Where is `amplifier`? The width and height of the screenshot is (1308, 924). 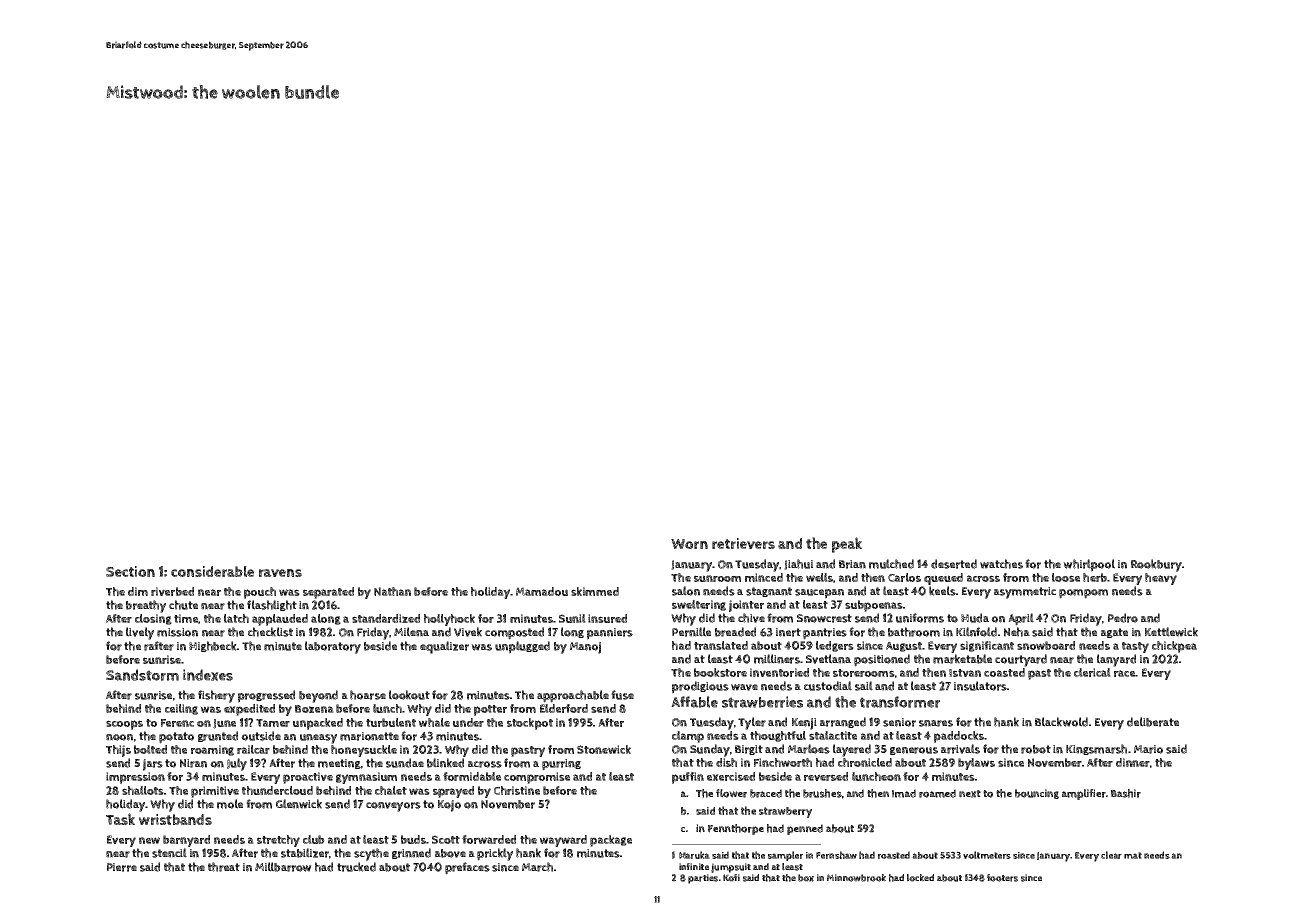
amplifier is located at coordinates (1084, 794).
